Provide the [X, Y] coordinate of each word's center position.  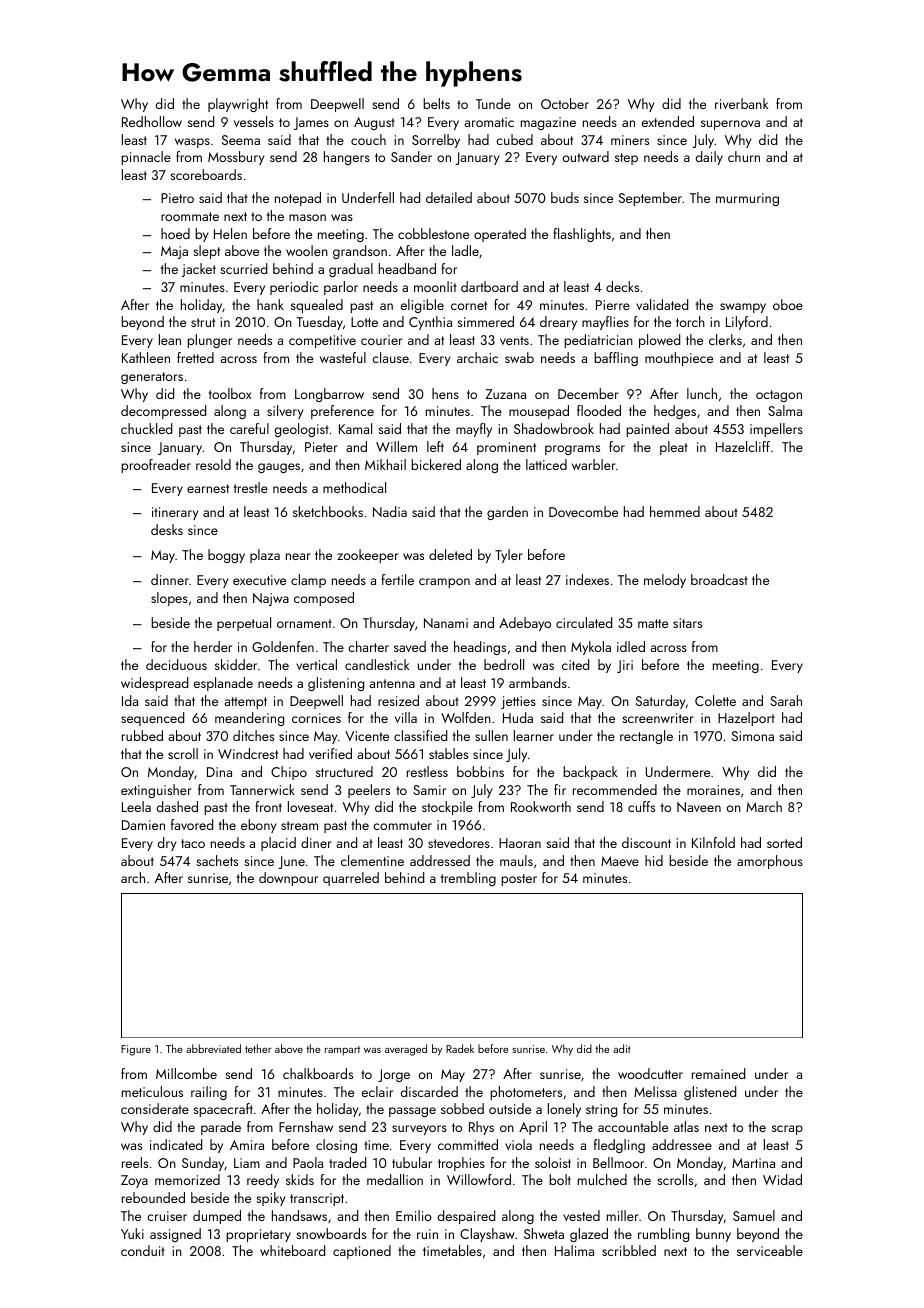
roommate [190, 216]
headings [480, 648]
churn [744, 156]
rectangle [646, 737]
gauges [279, 468]
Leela [136, 806]
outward [586, 156]
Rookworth [541, 806]
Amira [247, 1145]
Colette [715, 700]
